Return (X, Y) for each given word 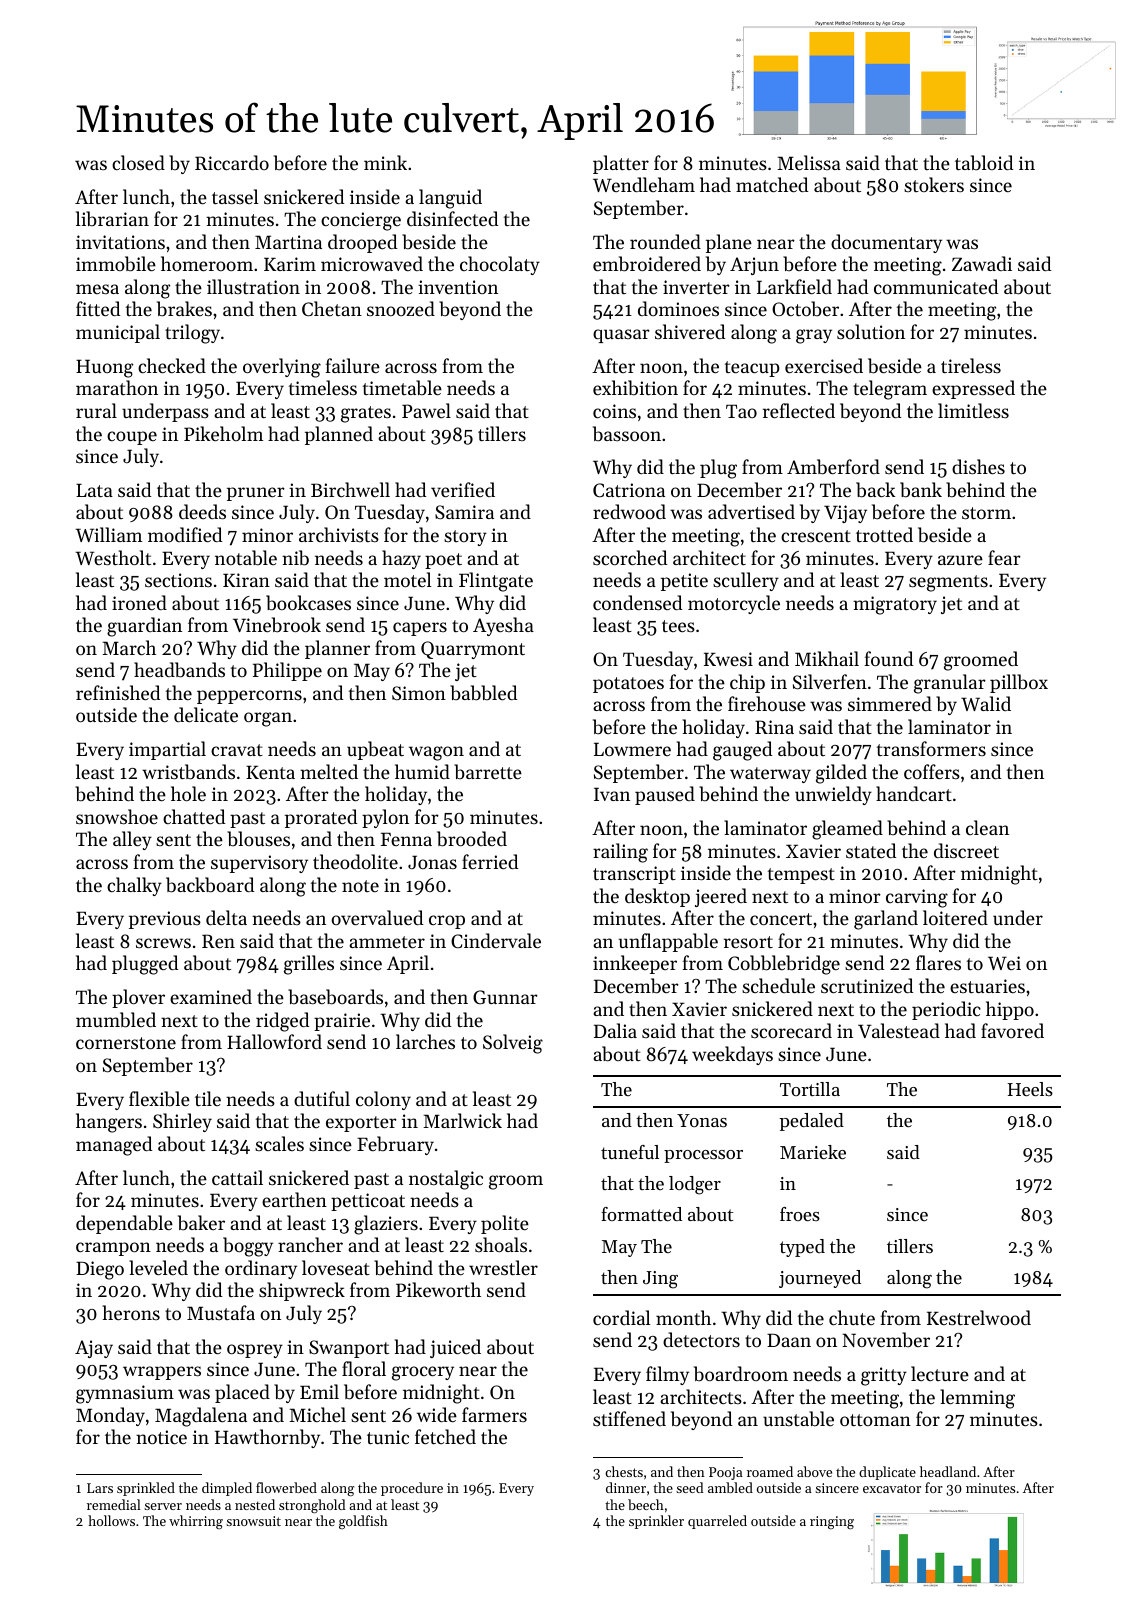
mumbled (116, 1020)
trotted (884, 534)
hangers (109, 1123)
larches (425, 1041)
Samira (464, 512)
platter (621, 164)
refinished (118, 692)
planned (339, 435)
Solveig (513, 1044)
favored (1012, 1030)
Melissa (809, 162)
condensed (637, 602)
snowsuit (253, 1521)
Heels (1030, 1089)
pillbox (1019, 683)
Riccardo (232, 162)
